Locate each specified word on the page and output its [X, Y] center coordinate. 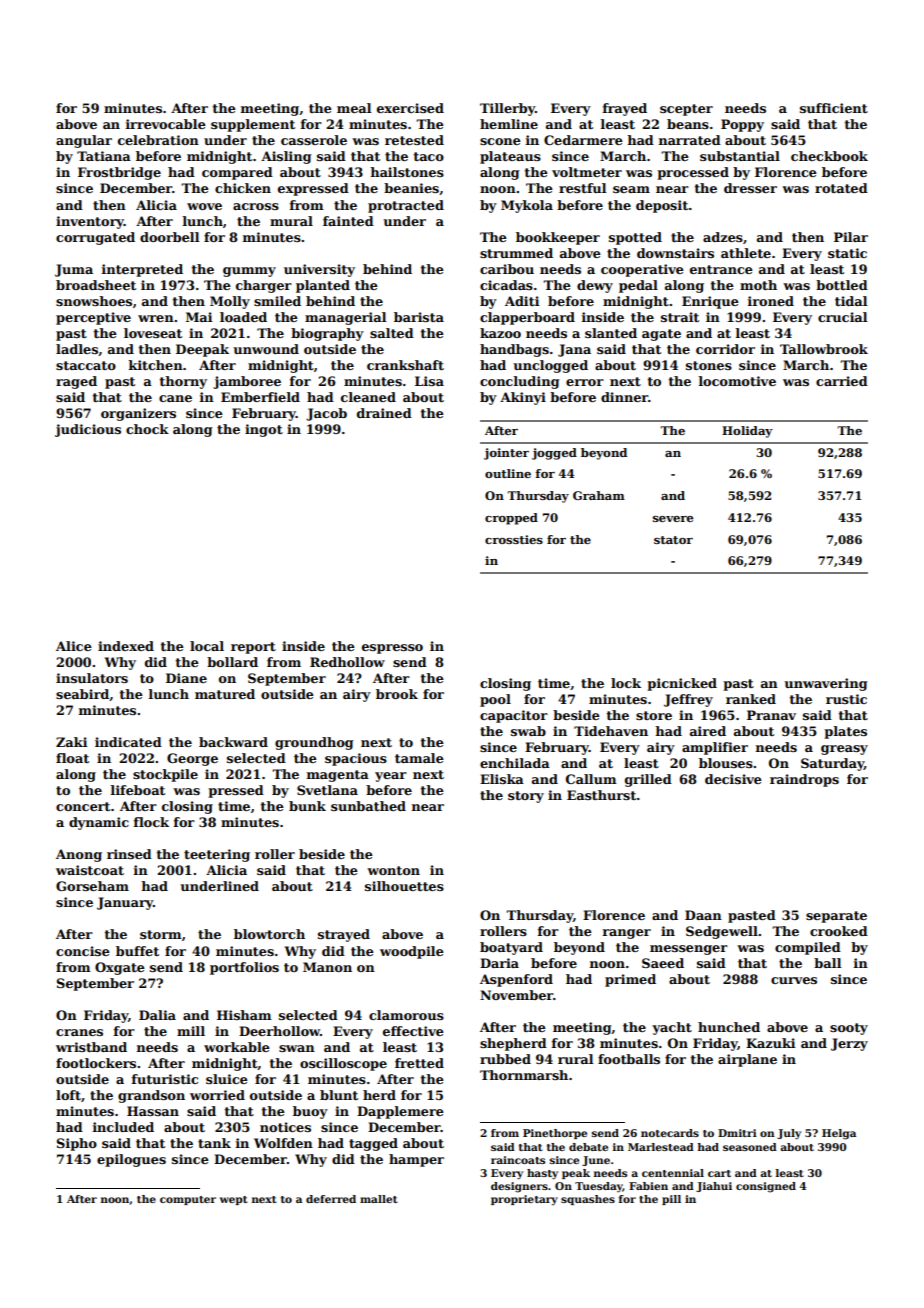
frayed [625, 109]
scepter [686, 110]
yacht [672, 1028]
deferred [331, 1199]
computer [188, 1200]
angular [84, 141]
